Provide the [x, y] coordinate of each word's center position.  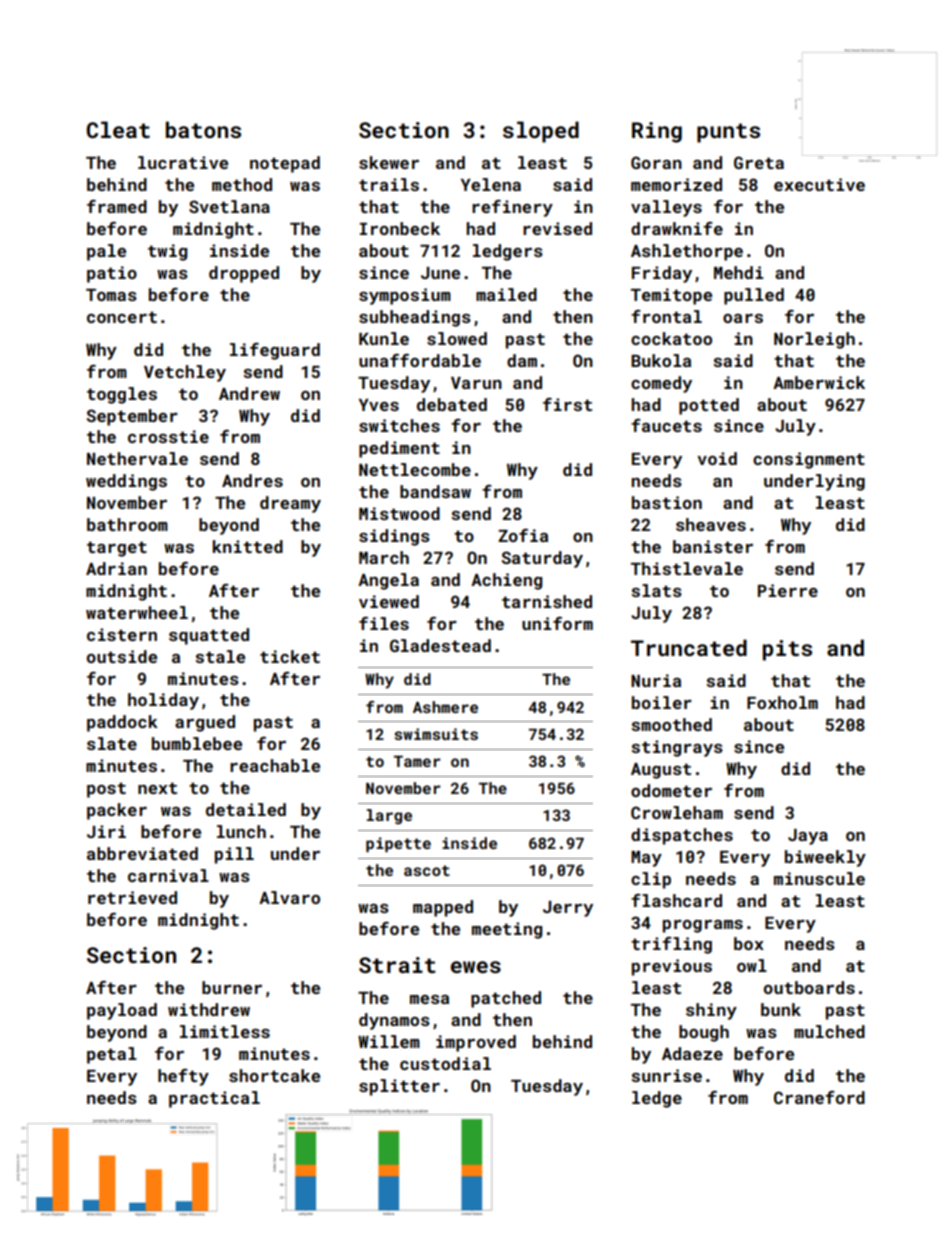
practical [214, 1099]
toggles [122, 395]
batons [203, 129]
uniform [557, 623]
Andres [252, 480]
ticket [290, 656]
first [567, 404]
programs [703, 926]
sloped [541, 132]
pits [787, 650]
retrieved [132, 897]
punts [728, 133]
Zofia [523, 535]
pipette [398, 844]
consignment [809, 460]
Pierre [788, 590]
